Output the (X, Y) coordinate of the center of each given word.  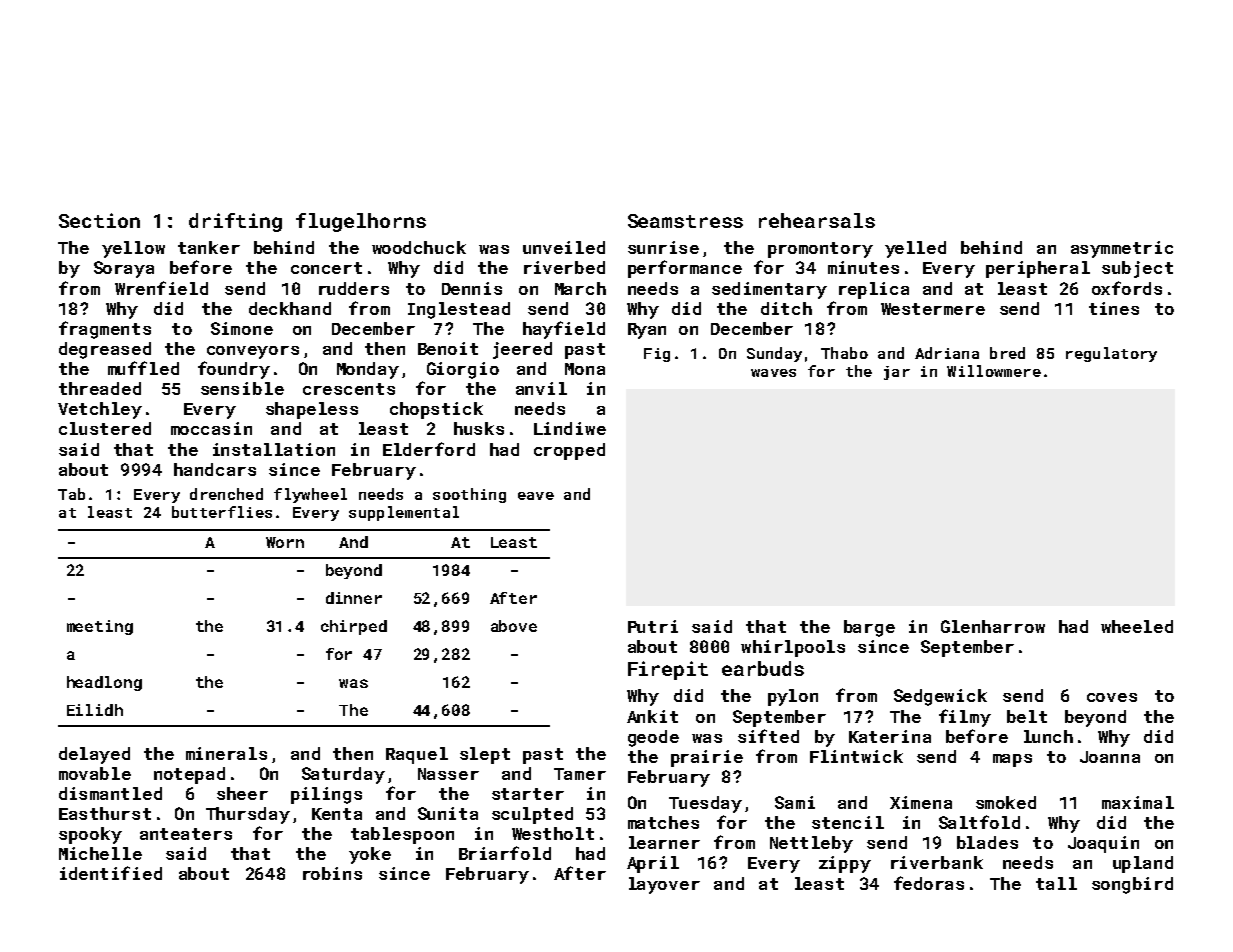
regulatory (1111, 354)
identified (111, 873)
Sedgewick (940, 697)
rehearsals (817, 220)
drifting (235, 222)
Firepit (668, 670)
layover (664, 885)
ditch (786, 308)
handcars (215, 469)
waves (773, 373)
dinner (354, 598)
